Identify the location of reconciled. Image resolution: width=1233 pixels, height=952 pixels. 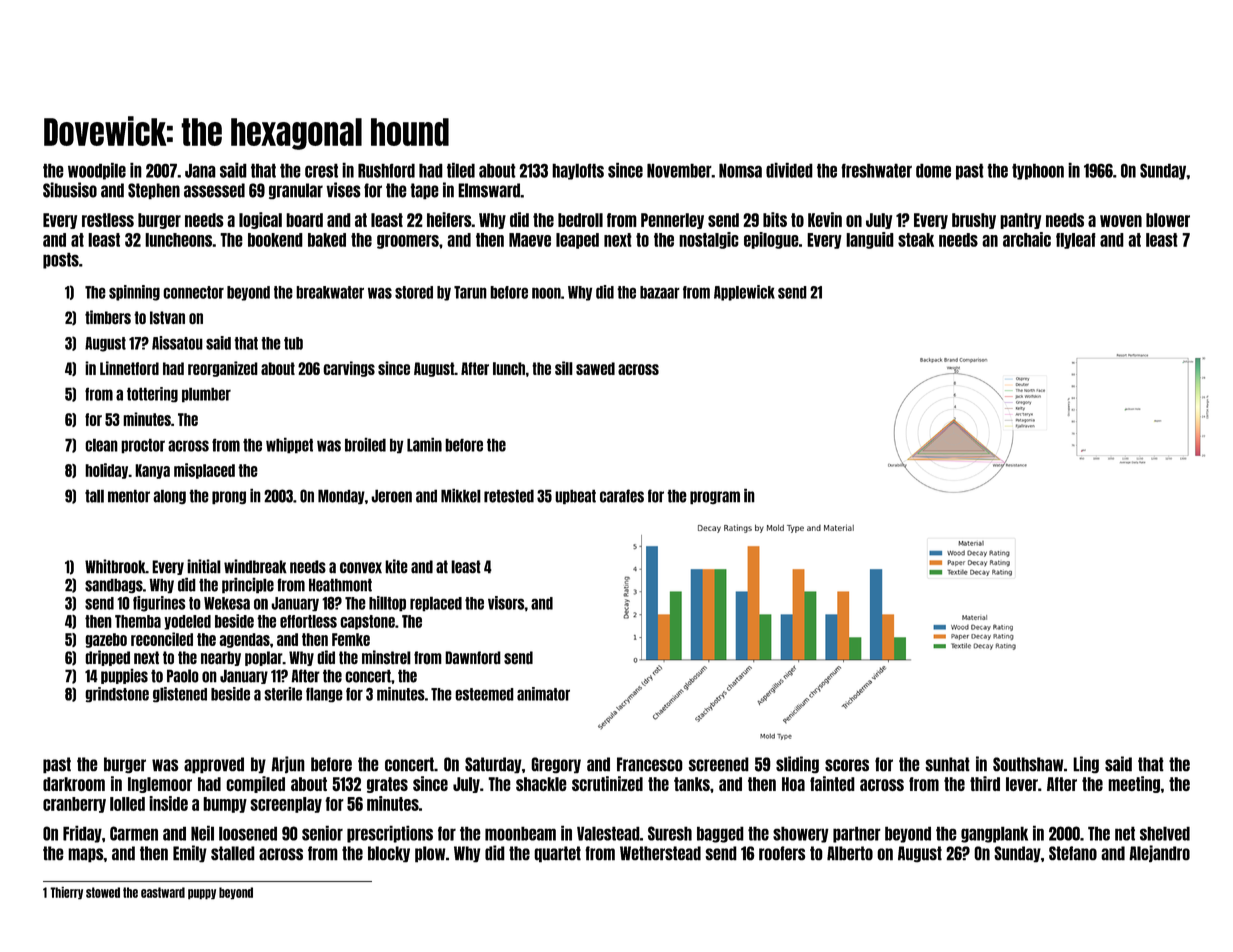
(162, 639).
